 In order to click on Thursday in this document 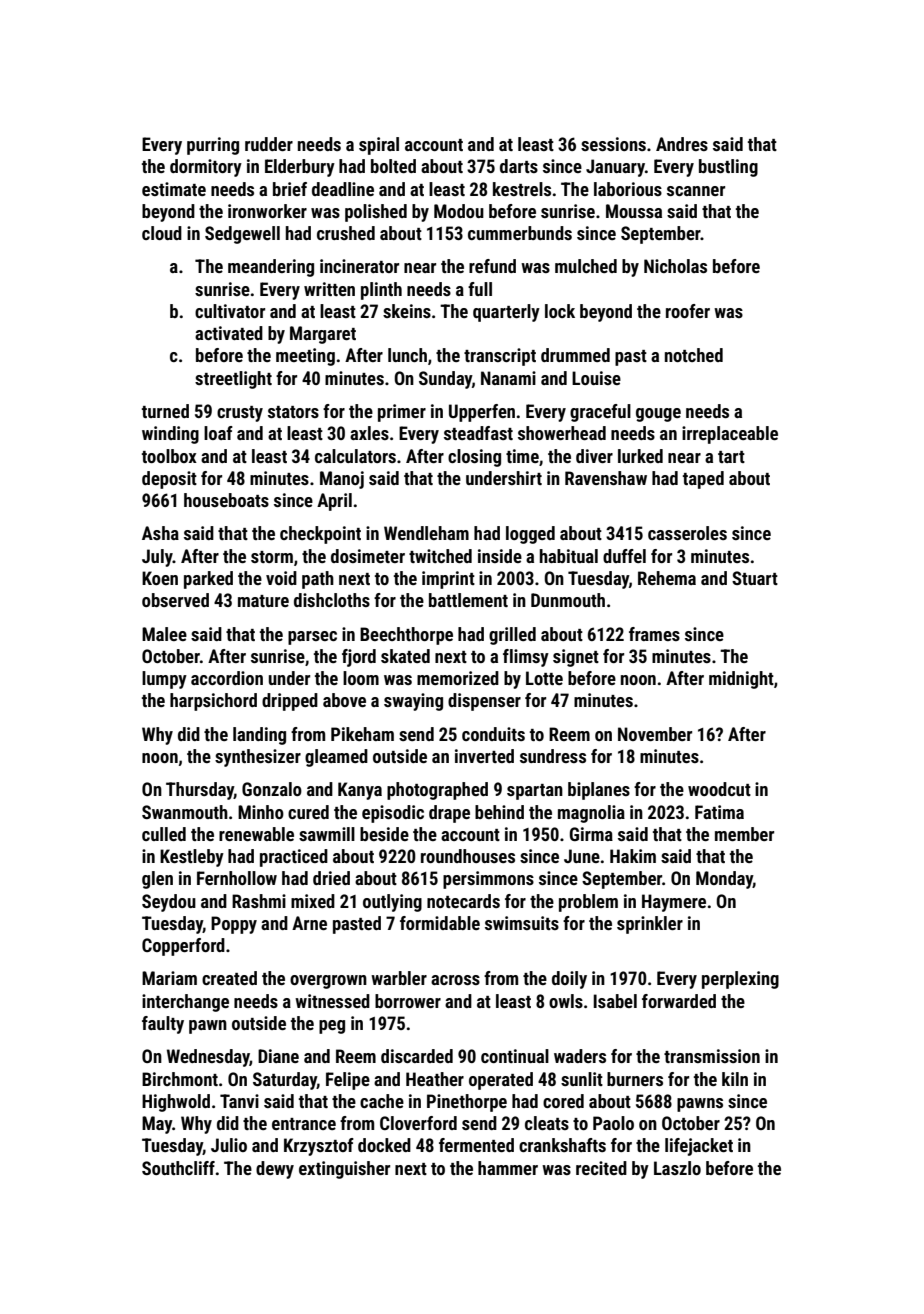, I will do `click(200, 791)`.
